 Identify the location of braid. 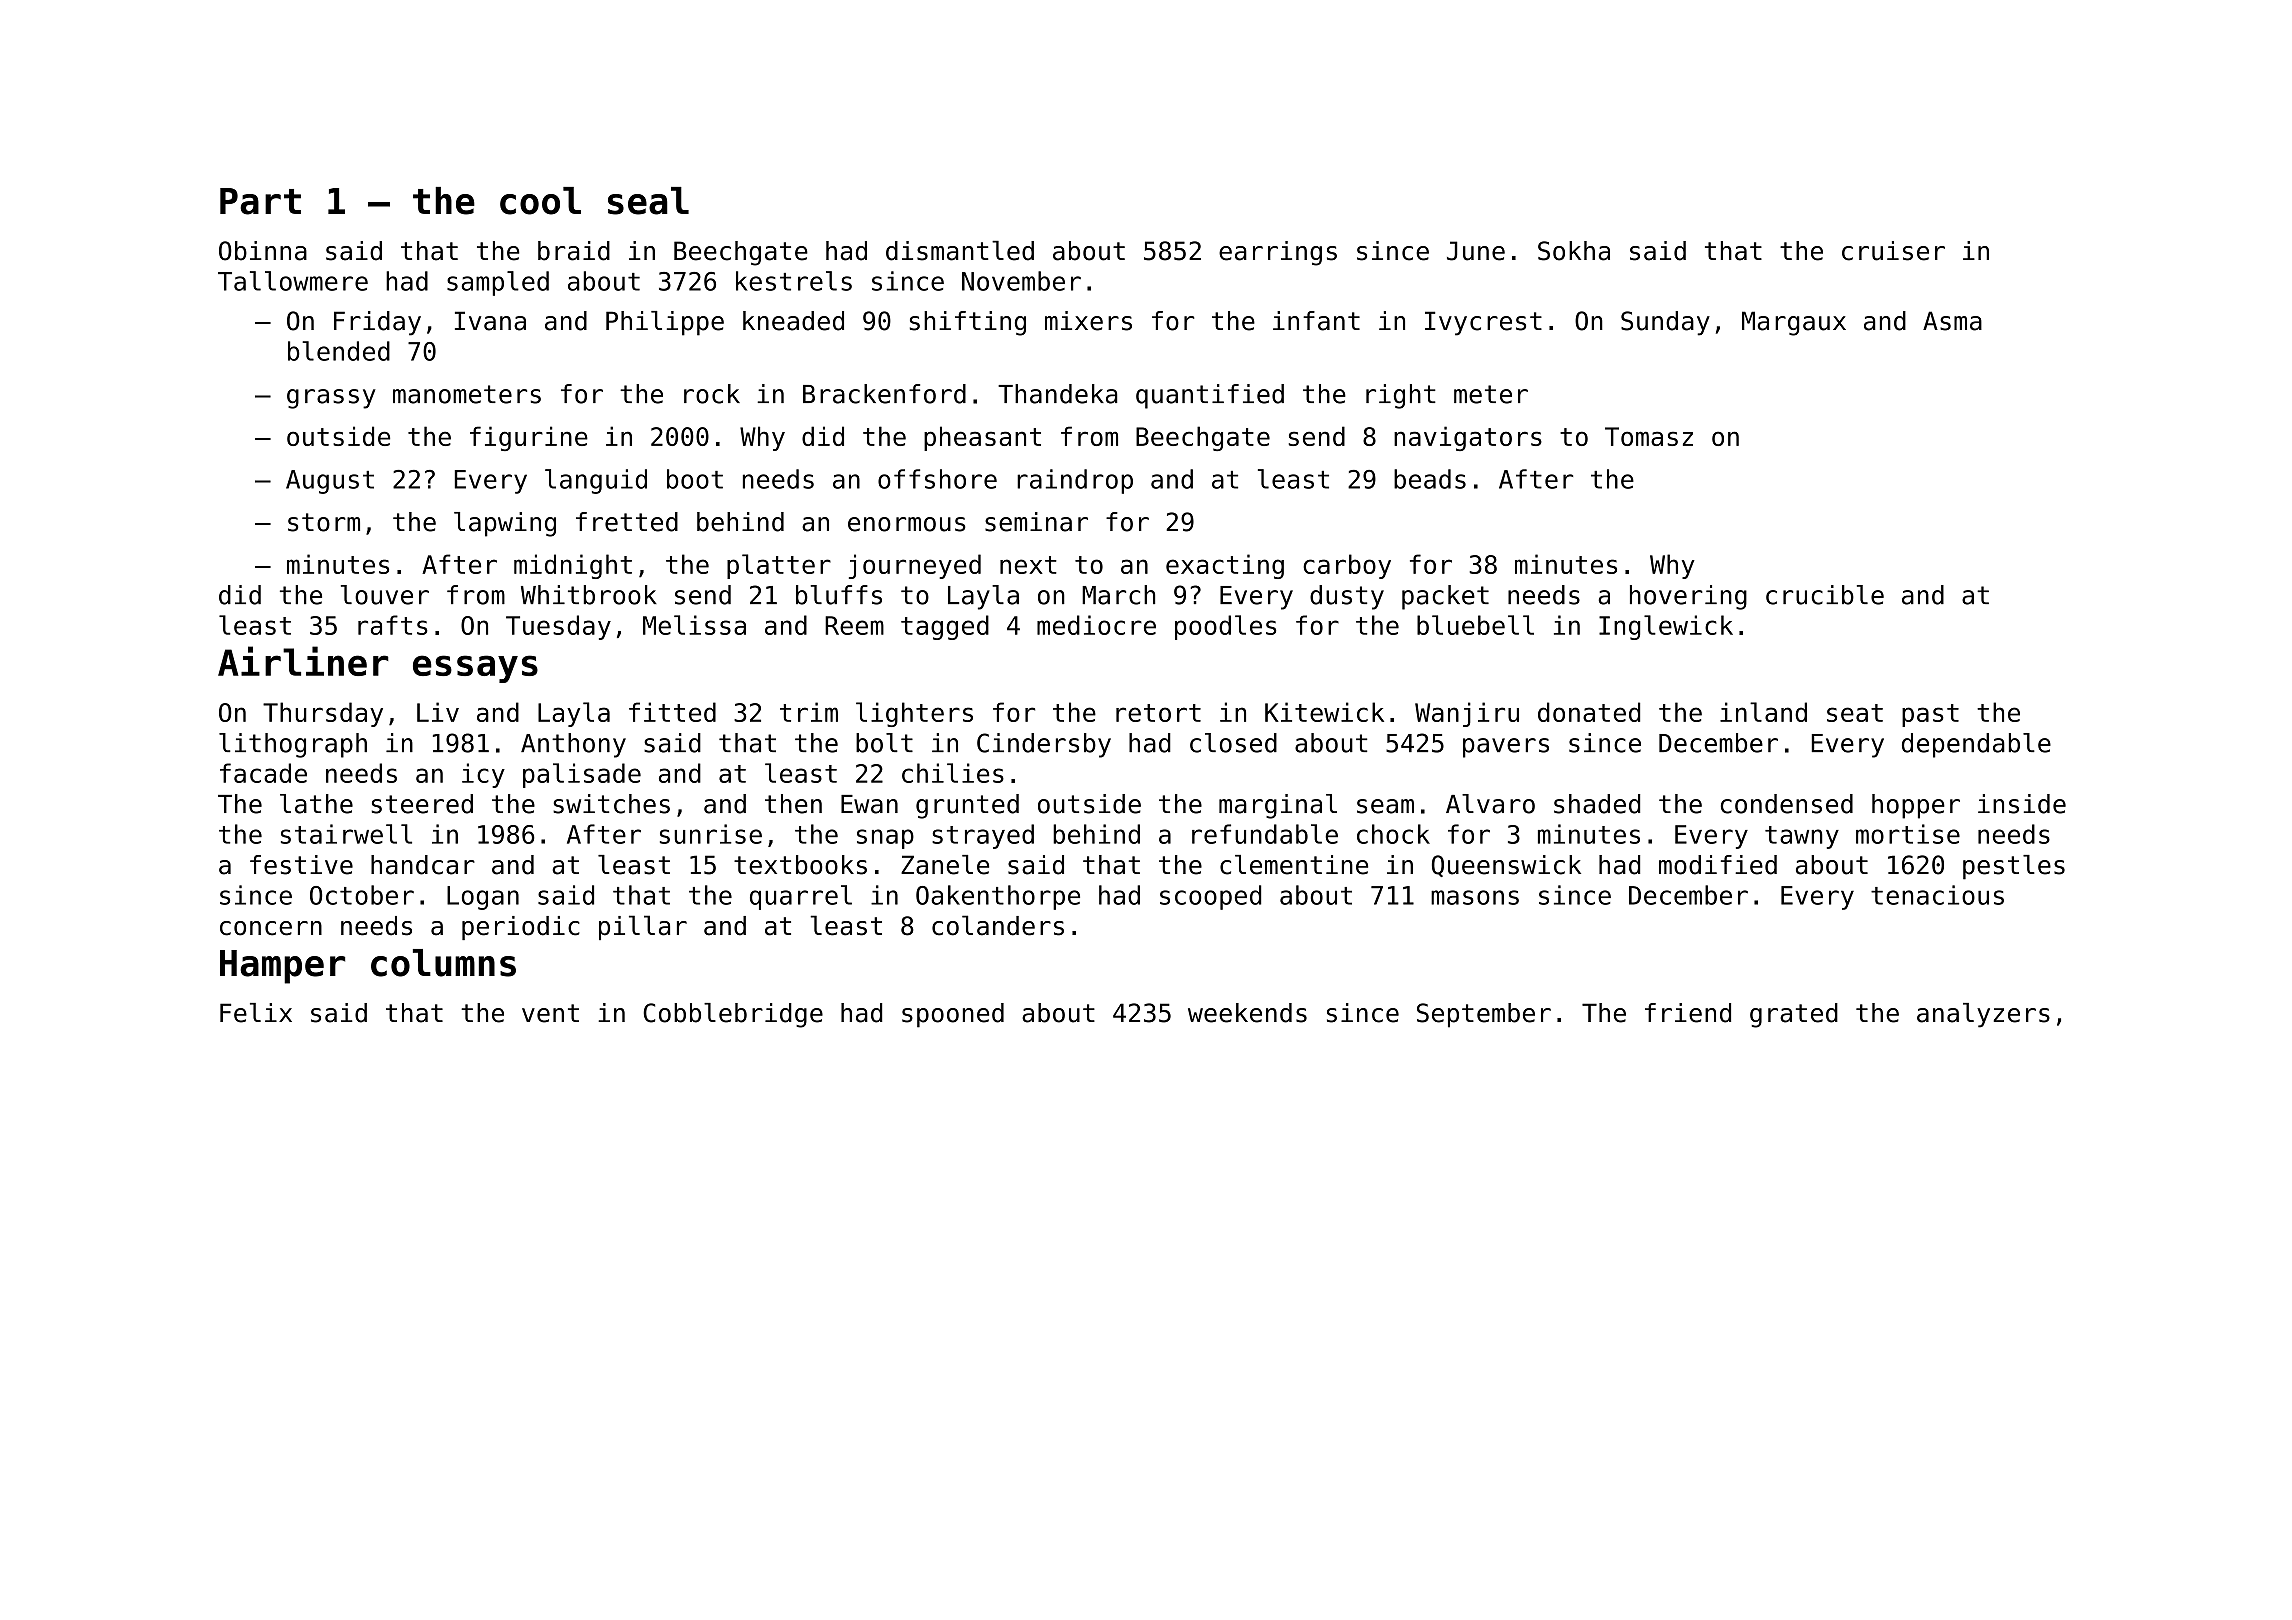
(574, 251).
